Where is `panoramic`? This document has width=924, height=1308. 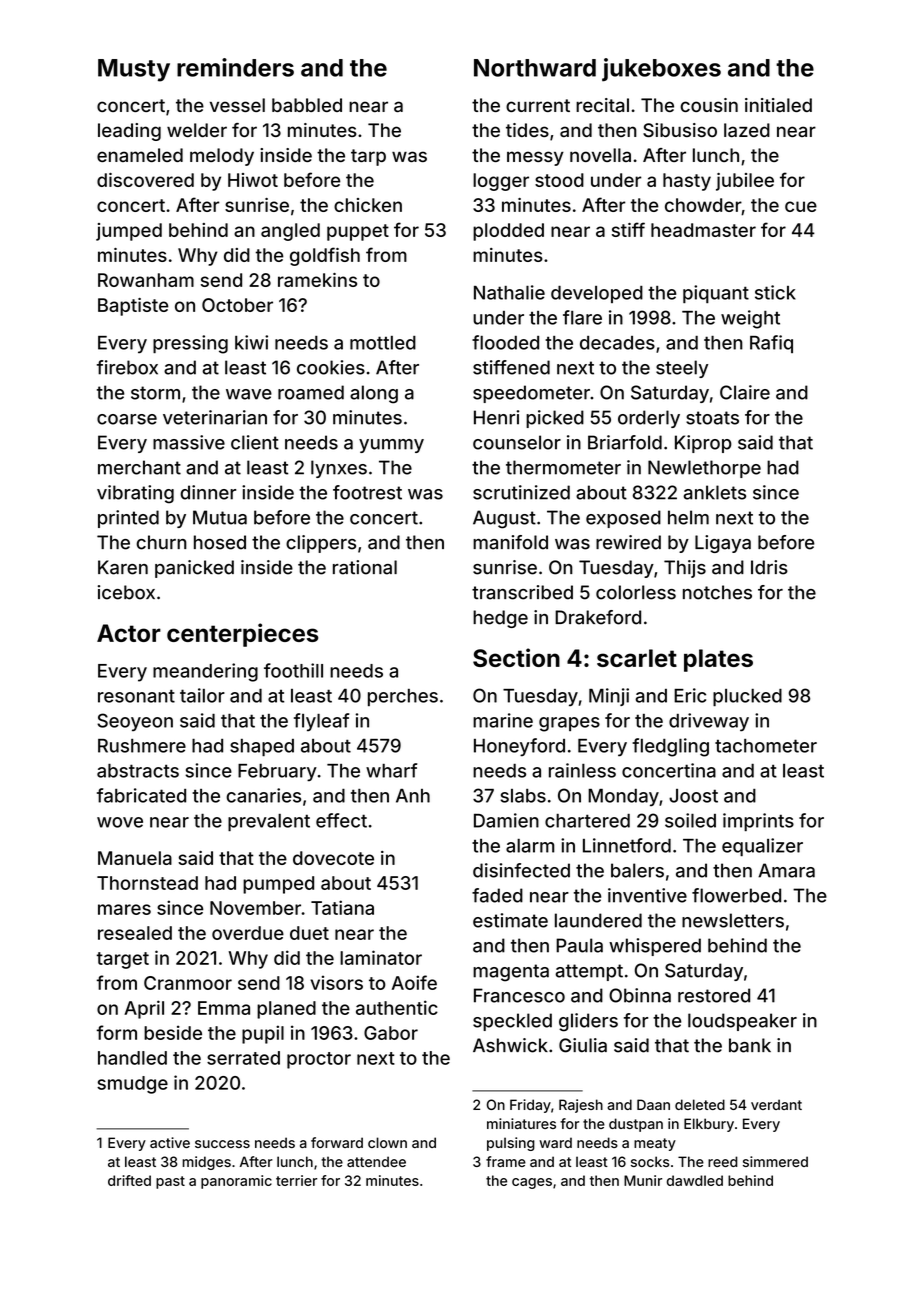
panoramic is located at coordinates (236, 1182).
